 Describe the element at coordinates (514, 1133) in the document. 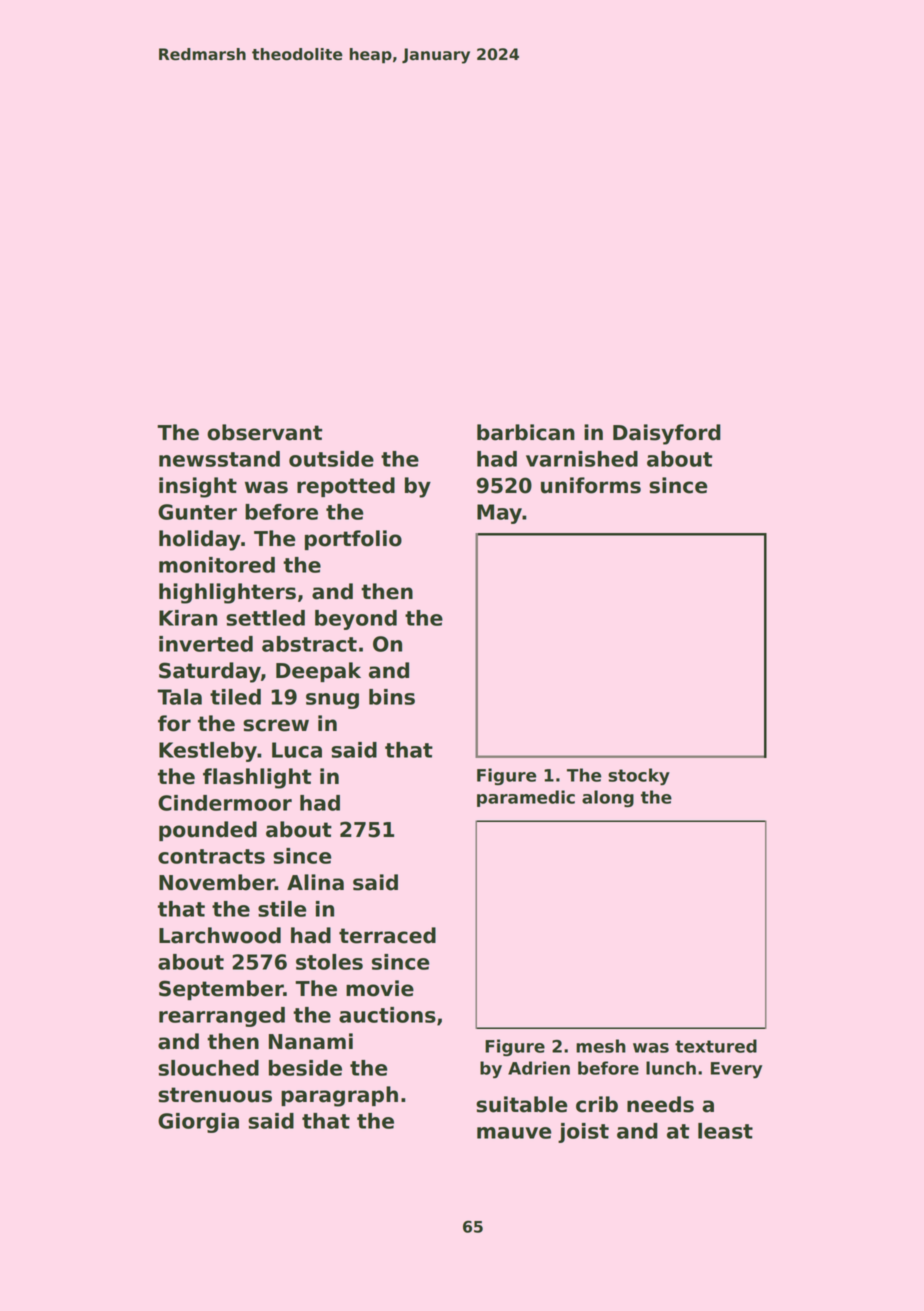

I see `mauve` at that location.
